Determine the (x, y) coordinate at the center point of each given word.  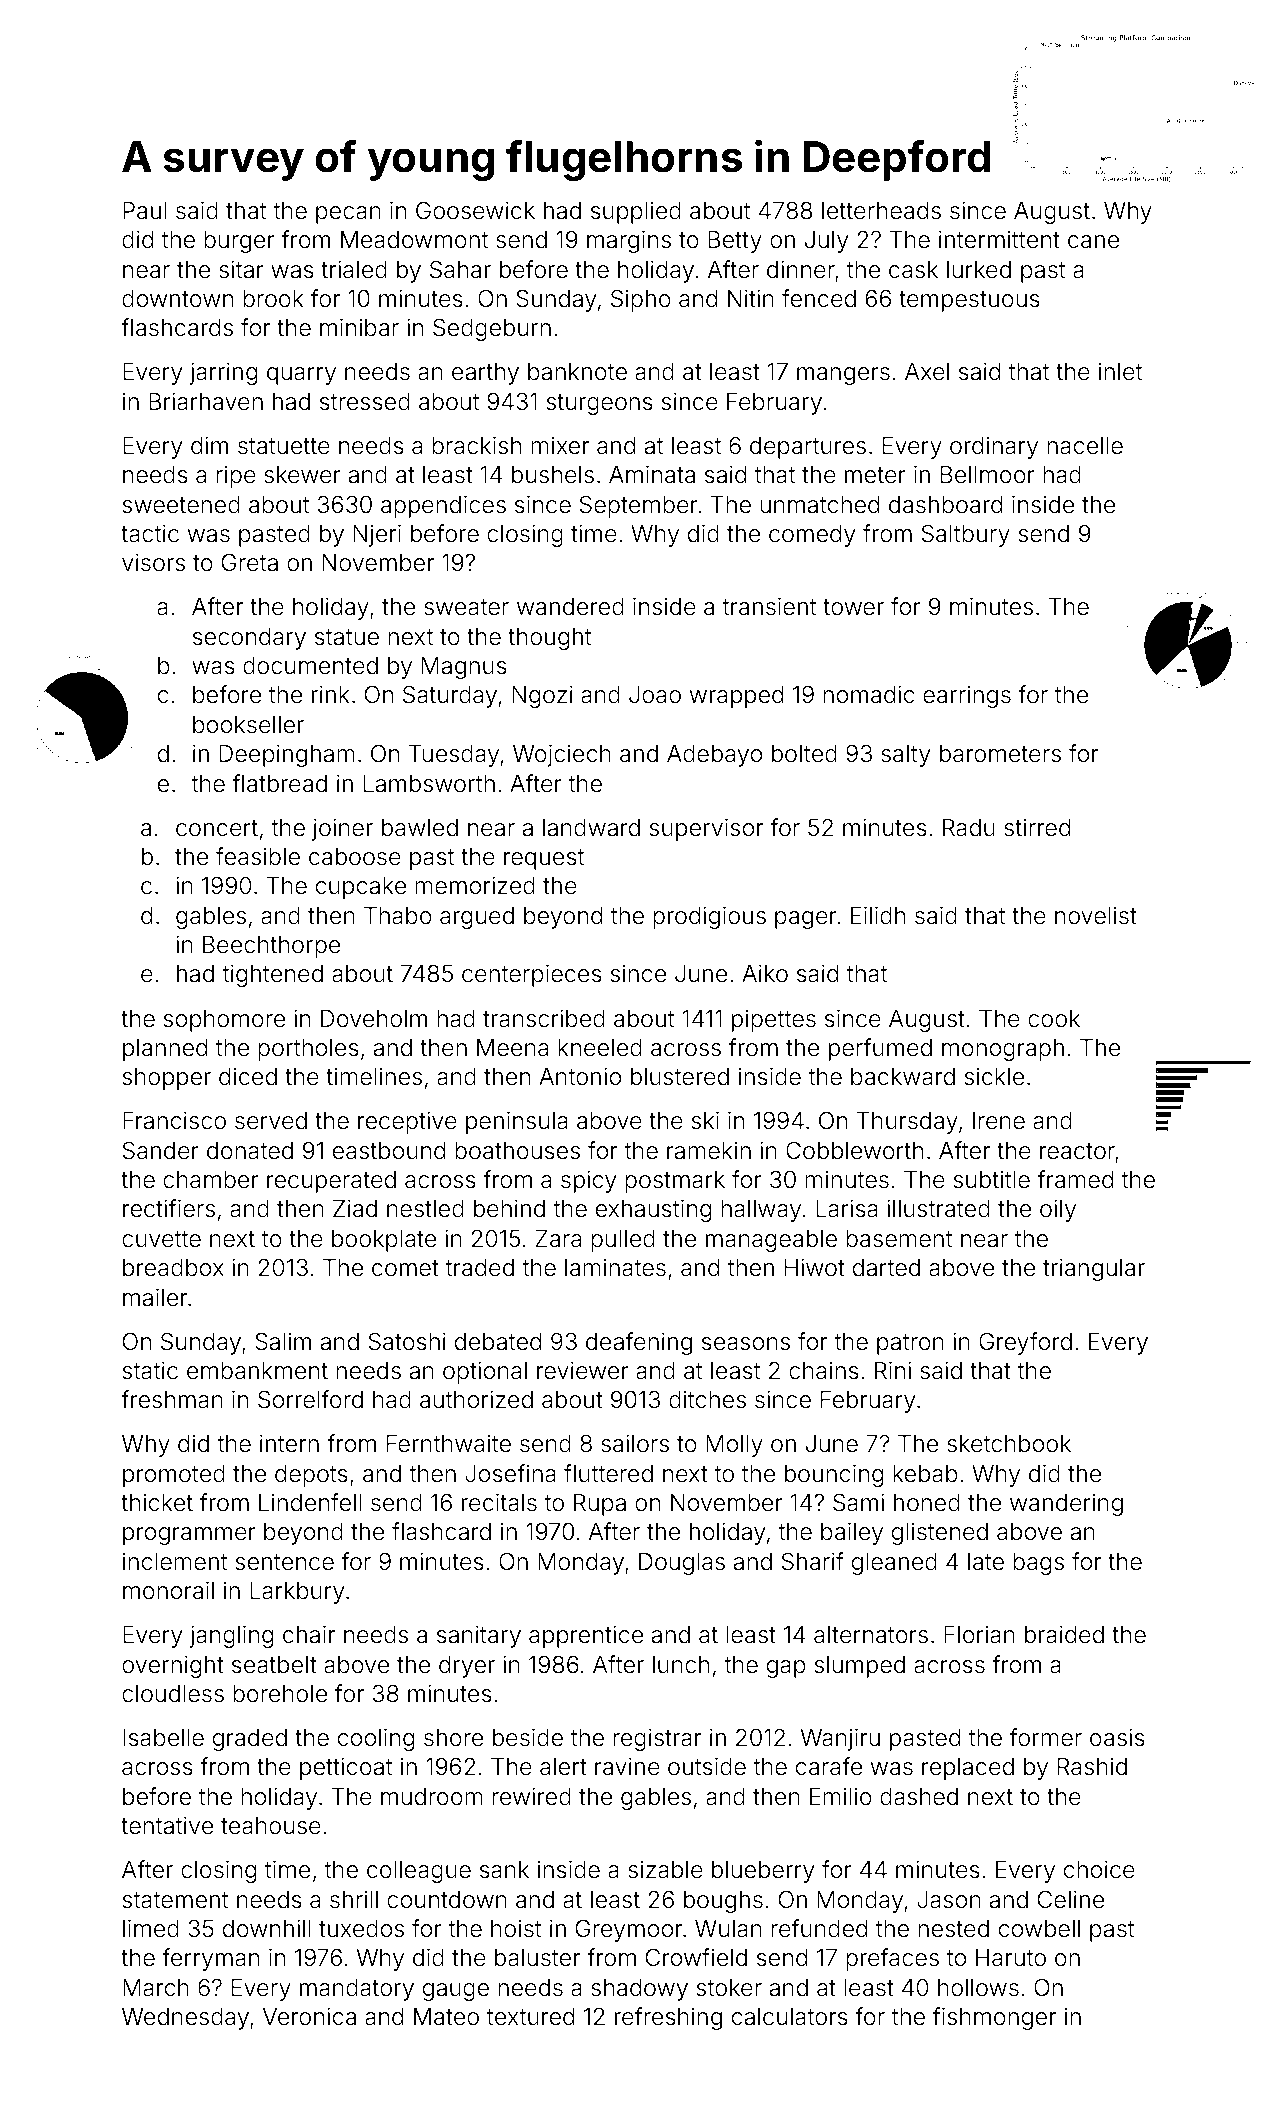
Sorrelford (310, 1399)
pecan (348, 215)
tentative (167, 1825)
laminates (615, 1268)
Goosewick (475, 210)
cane (1093, 242)
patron (910, 1344)
